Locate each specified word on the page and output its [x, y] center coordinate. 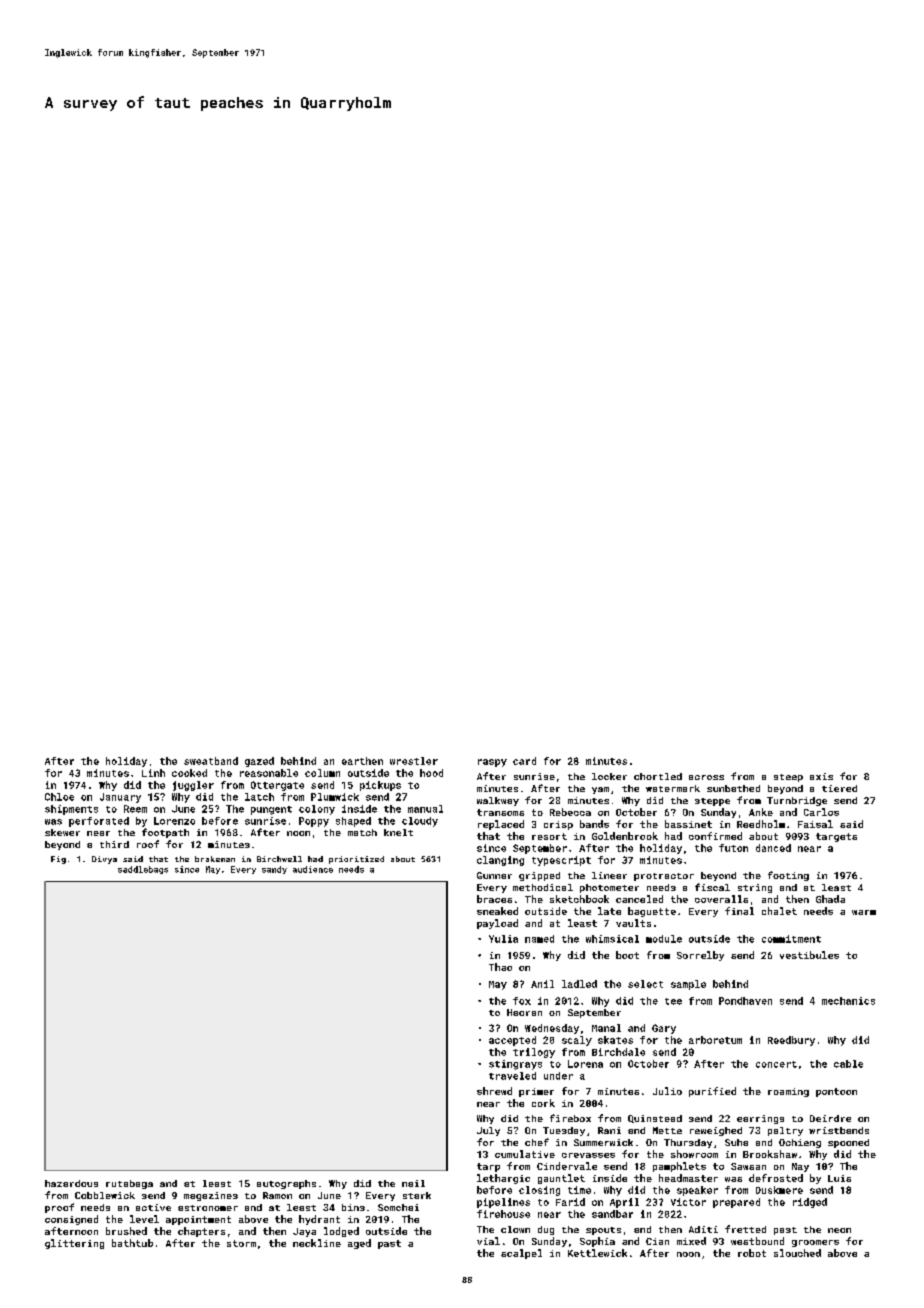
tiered [839, 788]
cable [848, 1064]
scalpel [521, 1254]
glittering [74, 1244]
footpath [165, 833]
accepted [512, 1041]
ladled [579, 984]
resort [549, 836]
